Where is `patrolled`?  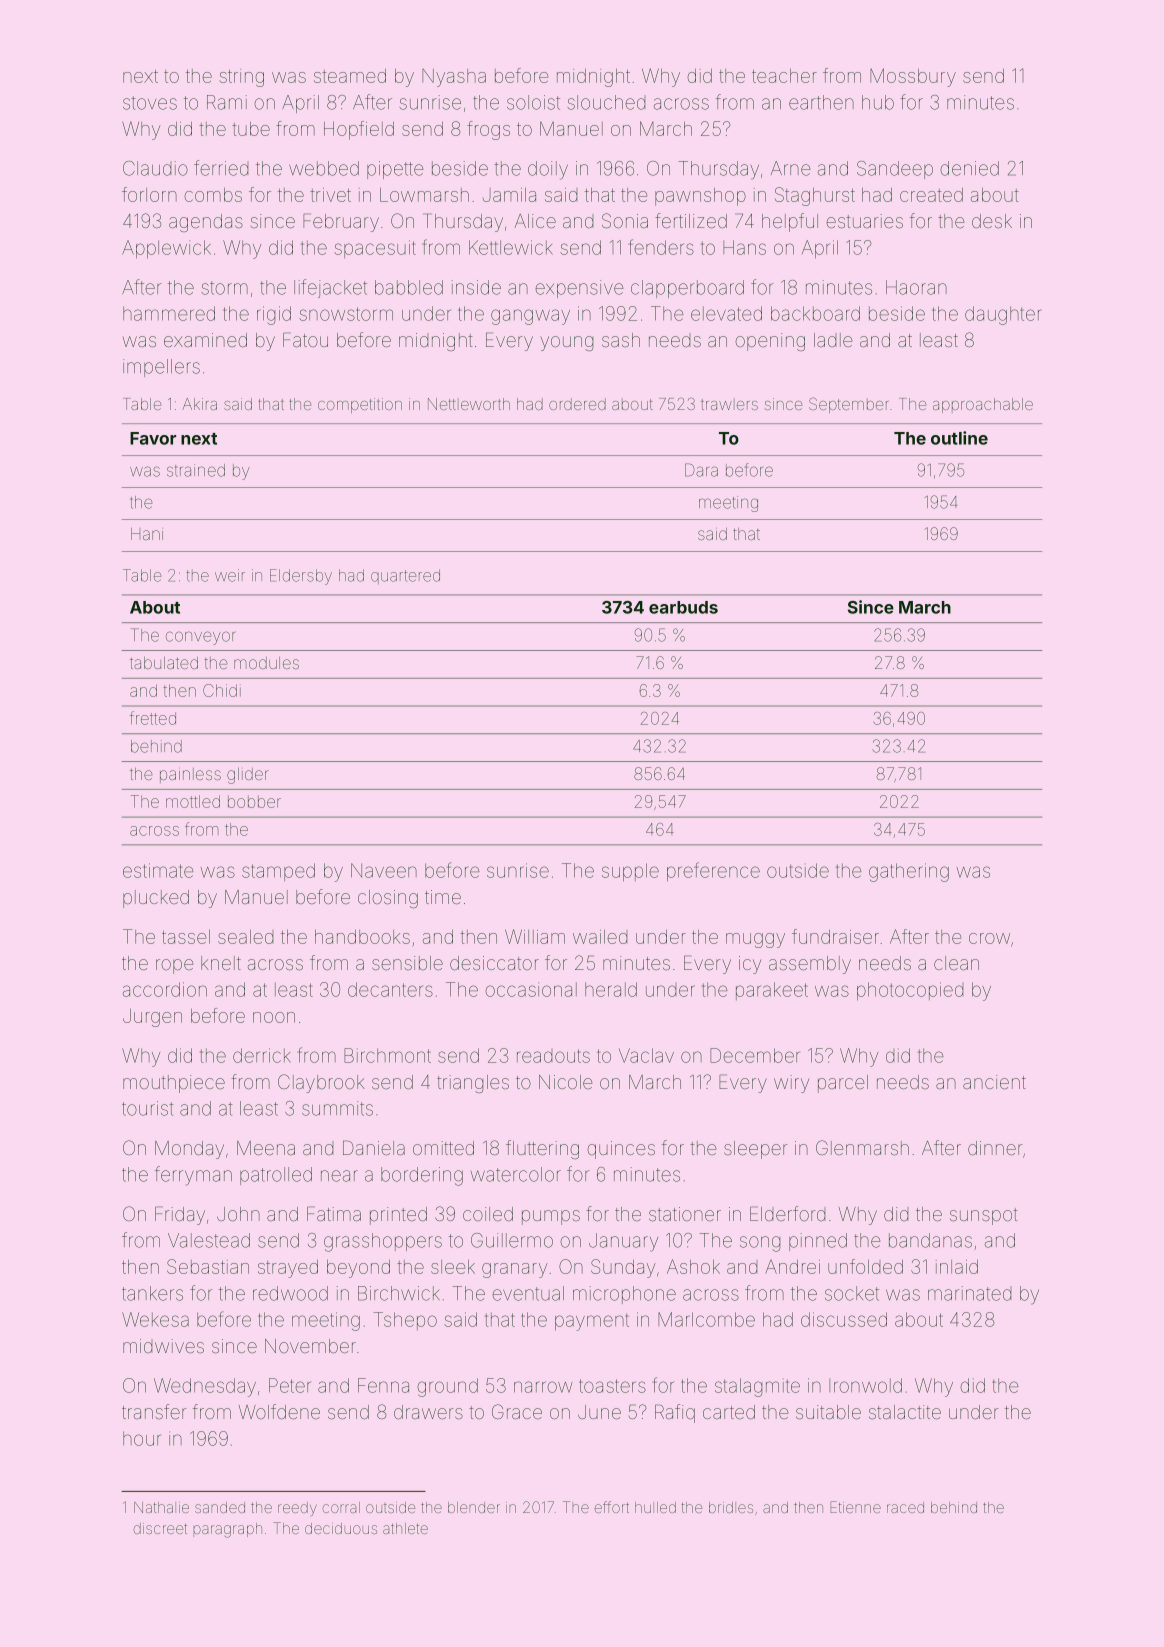 patrolled is located at coordinates (276, 1176).
